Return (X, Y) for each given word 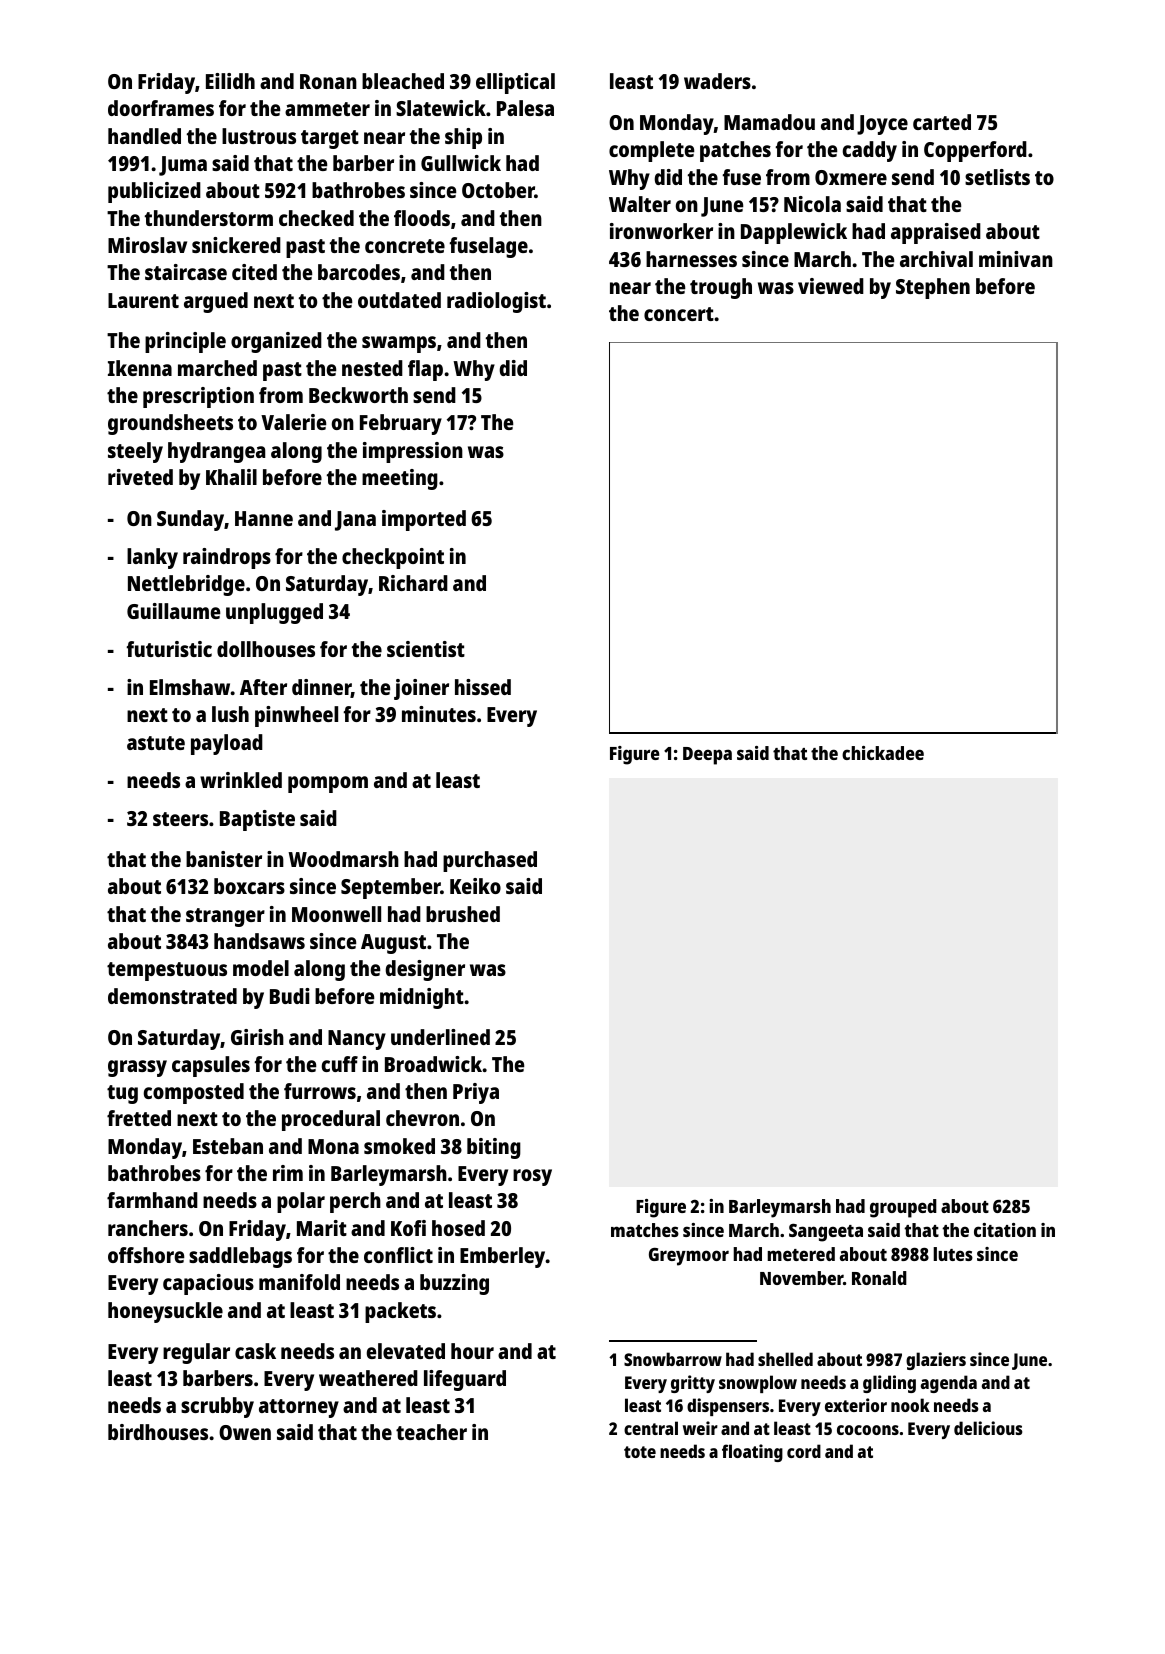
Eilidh (230, 81)
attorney (299, 1408)
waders (717, 81)
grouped (903, 1208)
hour (472, 1351)
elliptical (515, 83)
